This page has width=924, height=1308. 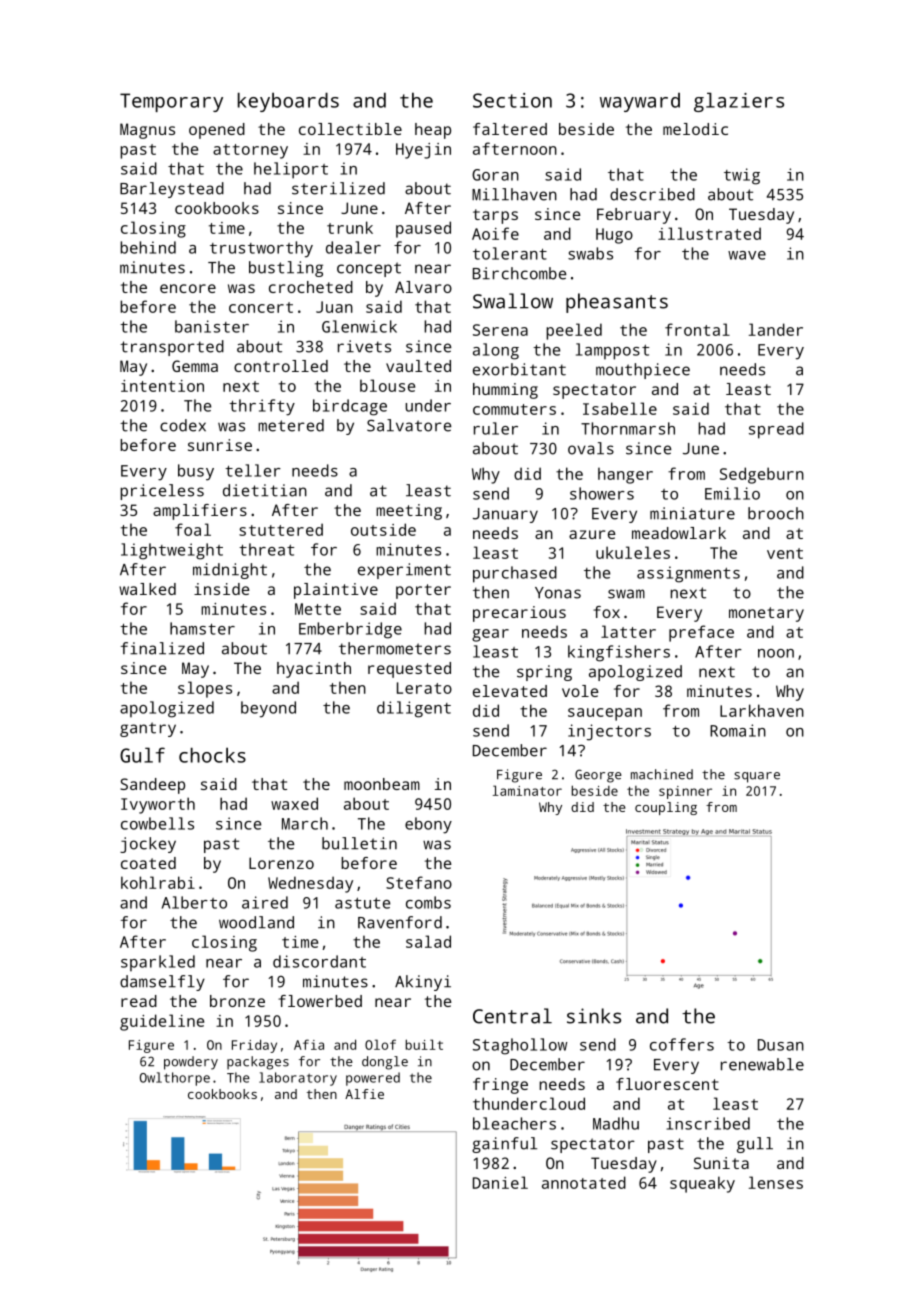 What do you see at coordinates (382, 784) in the page?
I see `moonbeam` at bounding box center [382, 784].
